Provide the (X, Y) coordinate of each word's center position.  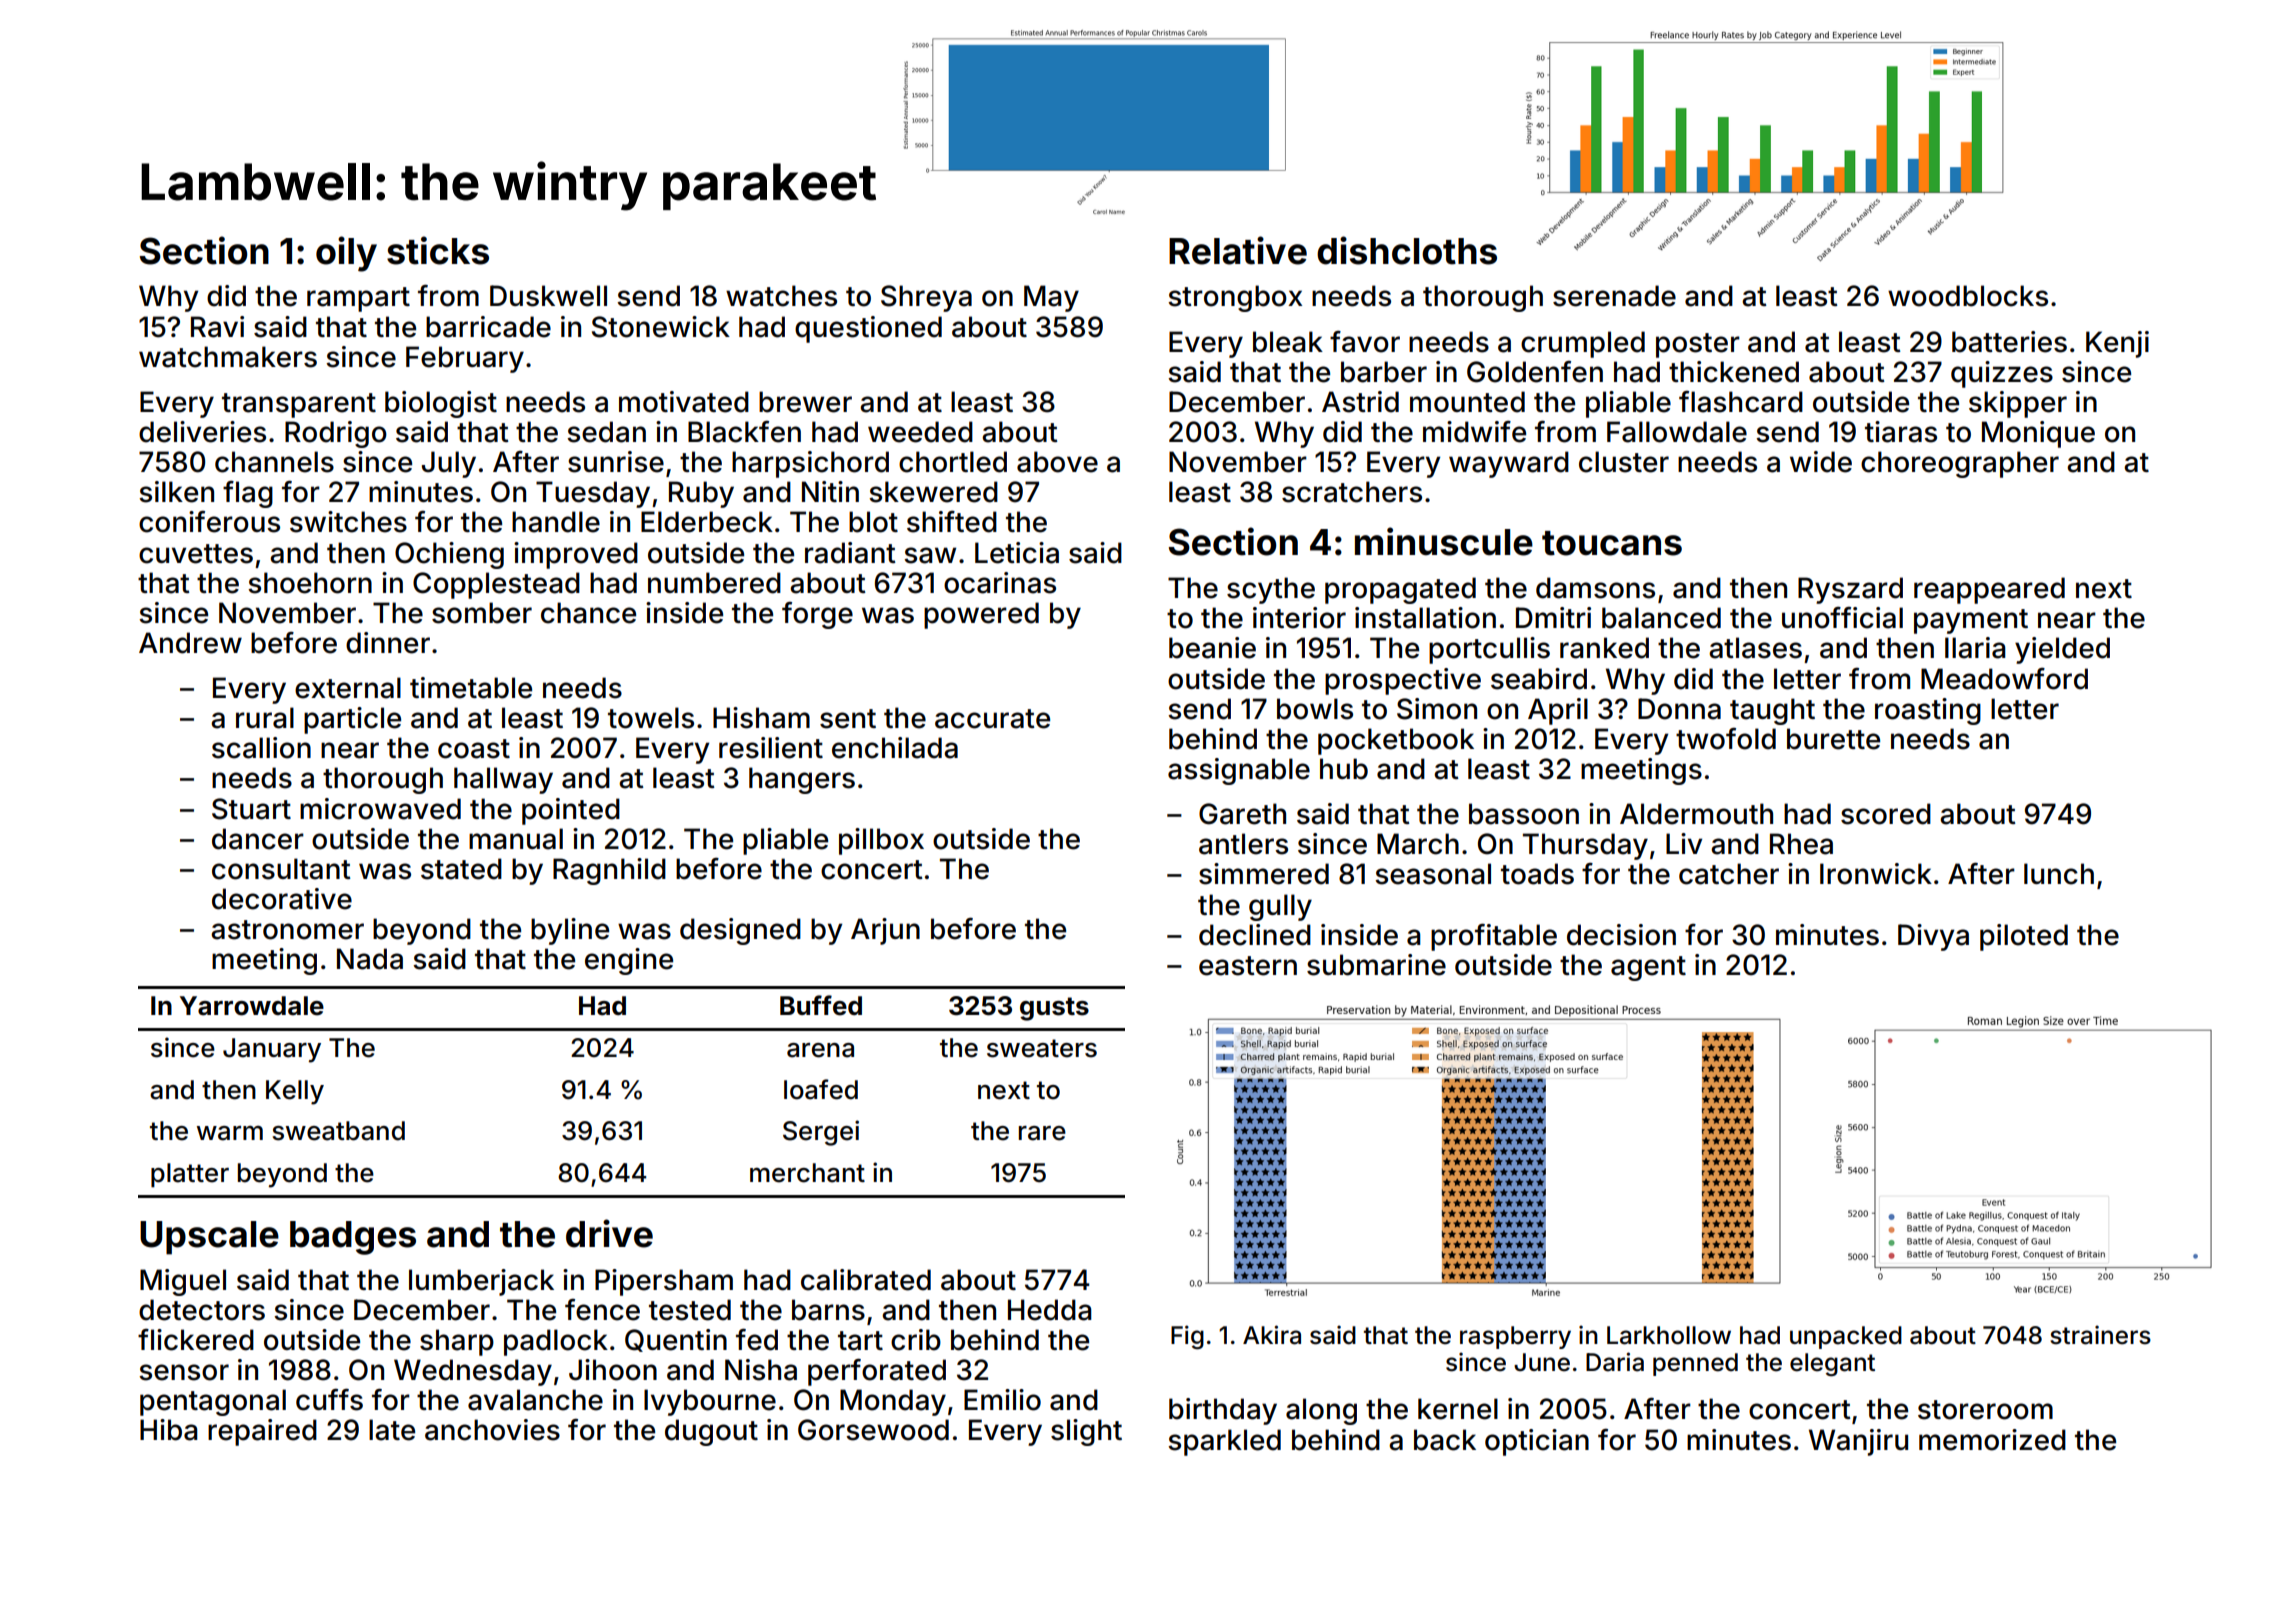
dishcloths (1407, 250)
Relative (1238, 250)
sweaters (1042, 1048)
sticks (438, 250)
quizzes (2002, 374)
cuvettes (196, 554)
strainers (2100, 1335)
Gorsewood (873, 1430)
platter (190, 1175)
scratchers (1352, 492)
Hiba (169, 1430)
